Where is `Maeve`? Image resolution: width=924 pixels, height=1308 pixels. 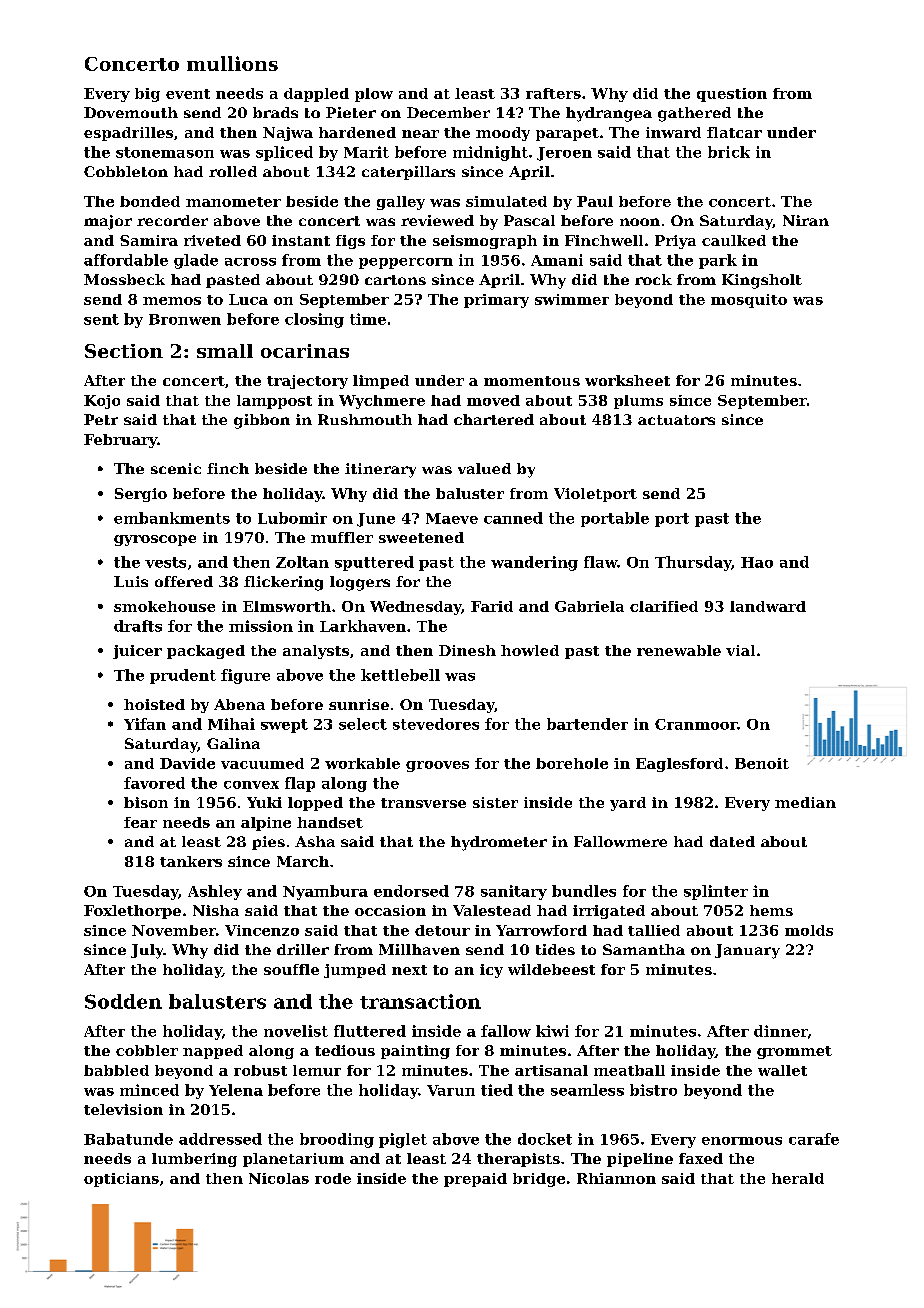 Maeve is located at coordinates (452, 518).
